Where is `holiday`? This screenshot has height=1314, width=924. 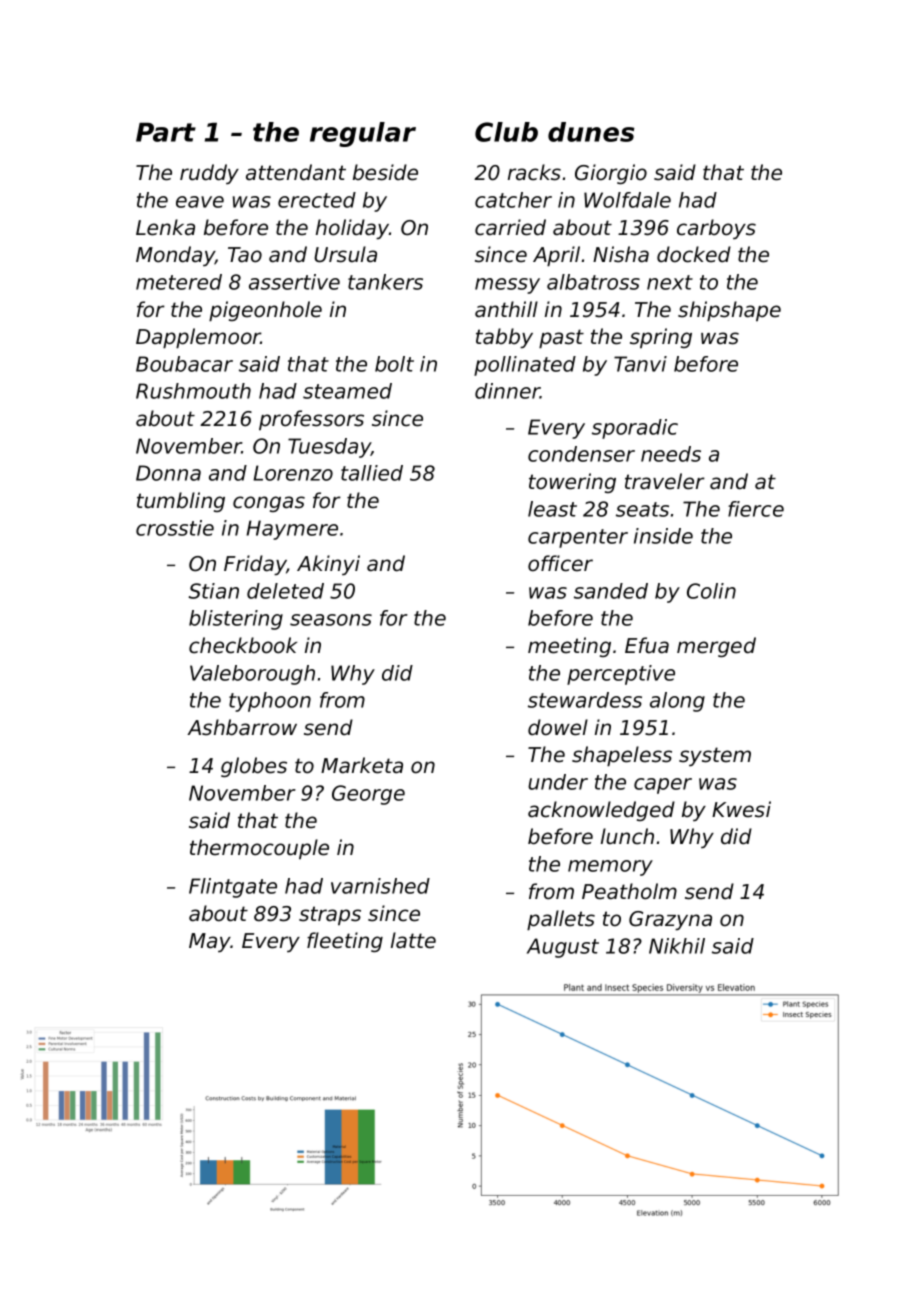 holiday is located at coordinates (352, 229).
